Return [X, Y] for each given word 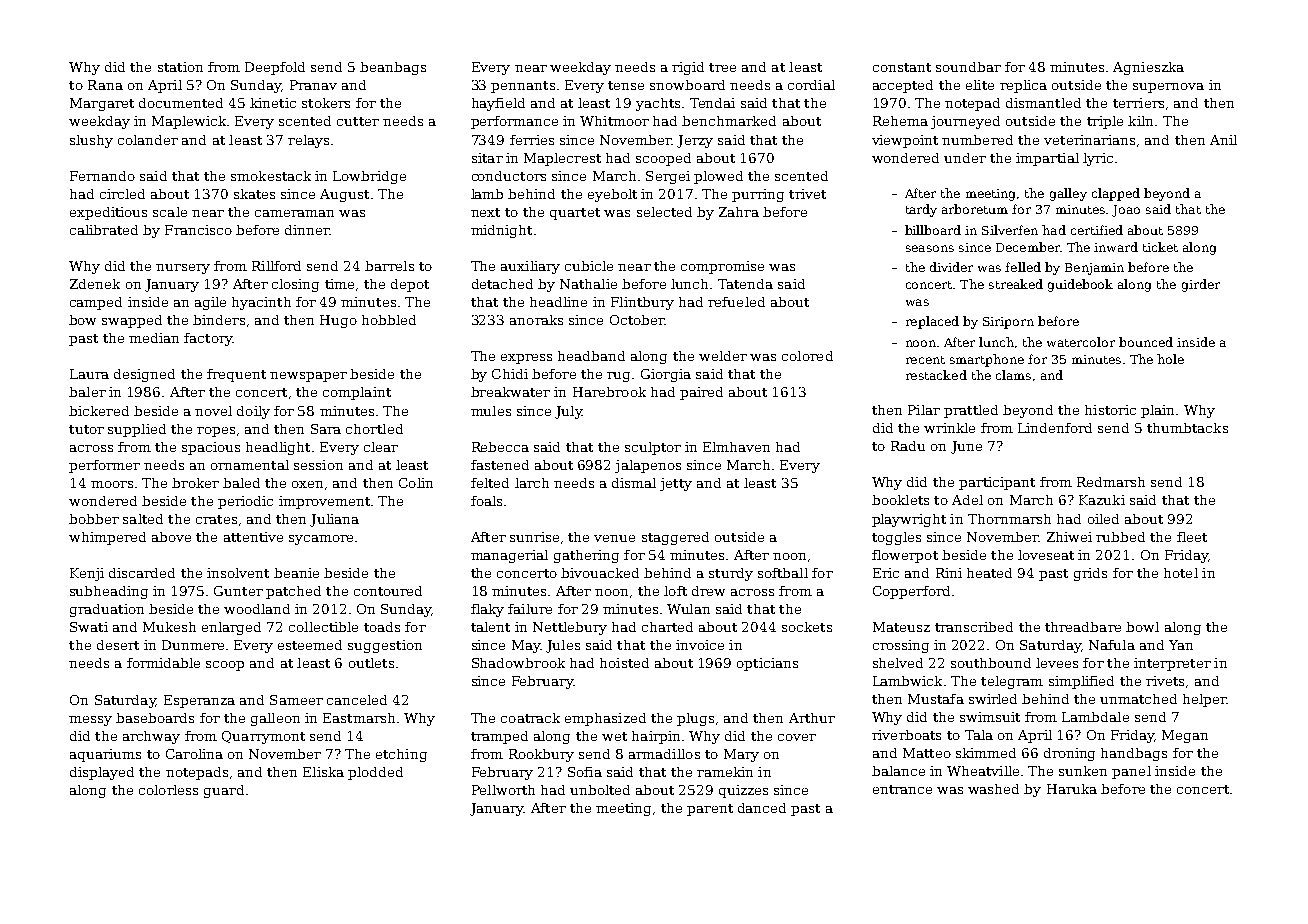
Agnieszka [1148, 68]
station [180, 67]
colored [807, 356]
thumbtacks [1187, 428]
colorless [168, 790]
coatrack [530, 718]
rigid [688, 68]
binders [219, 320]
